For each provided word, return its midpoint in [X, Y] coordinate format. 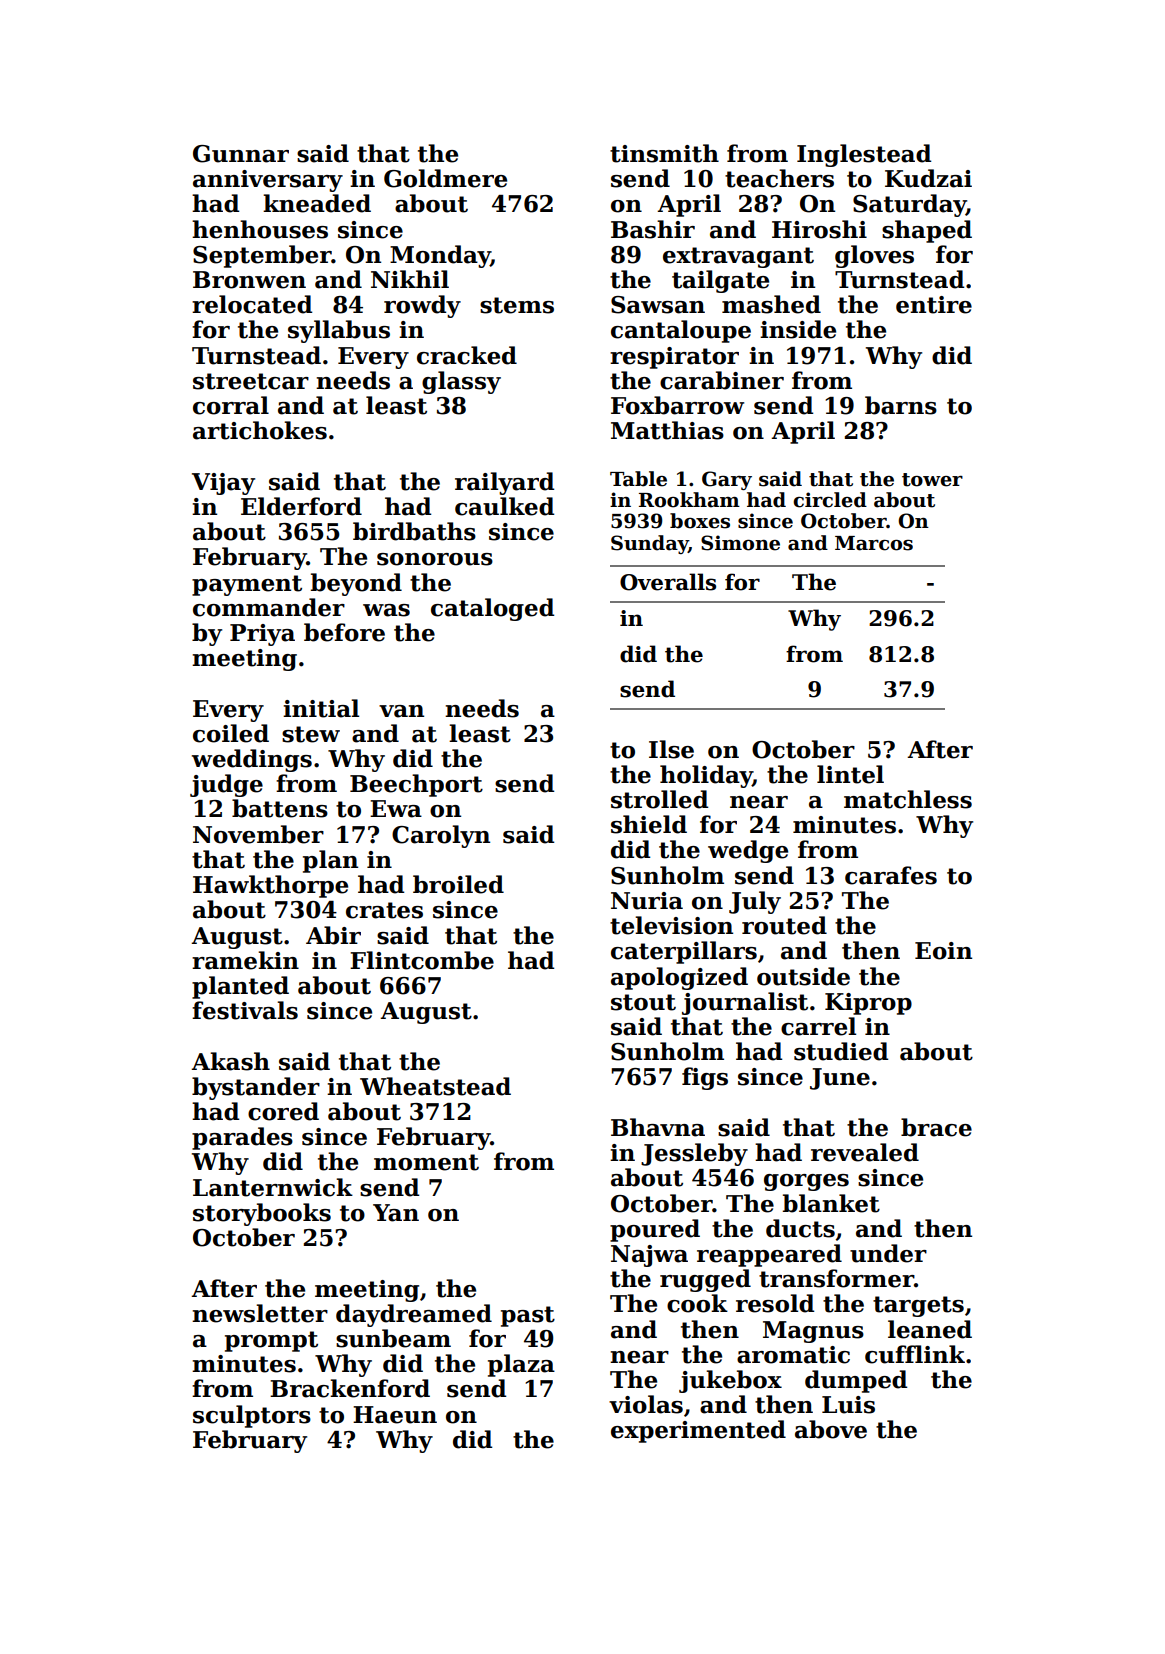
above [831, 1429]
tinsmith [664, 153]
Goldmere [445, 178]
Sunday [650, 544]
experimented [698, 1431]
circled [830, 500]
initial [321, 708]
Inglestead [864, 155]
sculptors [252, 1416]
